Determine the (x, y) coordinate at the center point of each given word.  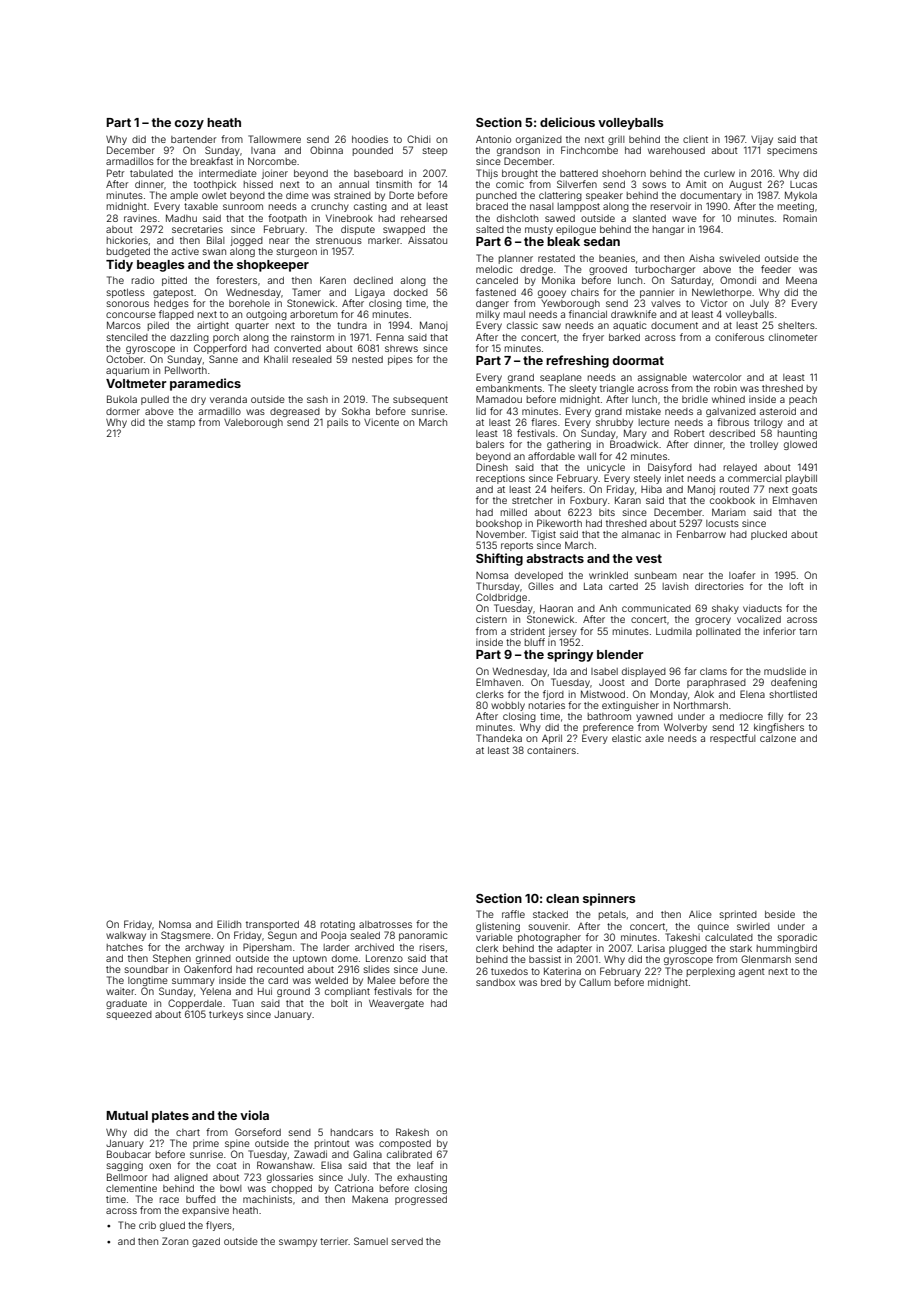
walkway (126, 936)
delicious (567, 122)
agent (752, 972)
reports (517, 546)
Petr (115, 173)
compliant (347, 992)
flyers (219, 1226)
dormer (123, 411)
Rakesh (412, 1132)
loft (797, 586)
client (695, 139)
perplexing (711, 972)
